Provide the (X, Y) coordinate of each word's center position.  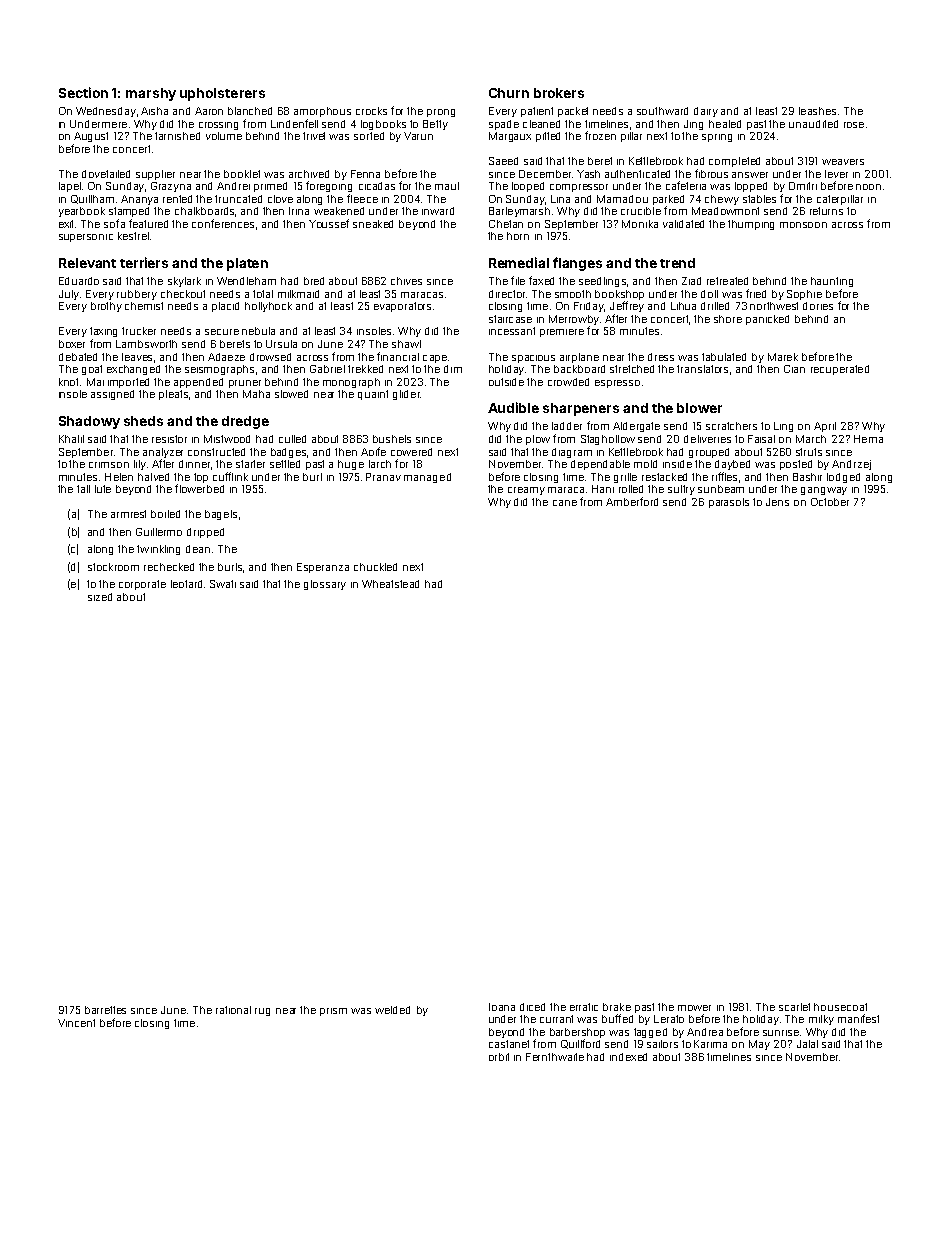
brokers (559, 93)
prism (333, 1012)
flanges (577, 264)
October (830, 502)
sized (100, 597)
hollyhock (268, 307)
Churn (509, 93)
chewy (722, 200)
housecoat (840, 1007)
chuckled (375, 567)
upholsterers (222, 94)
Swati (223, 584)
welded (392, 1010)
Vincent (76, 1023)
